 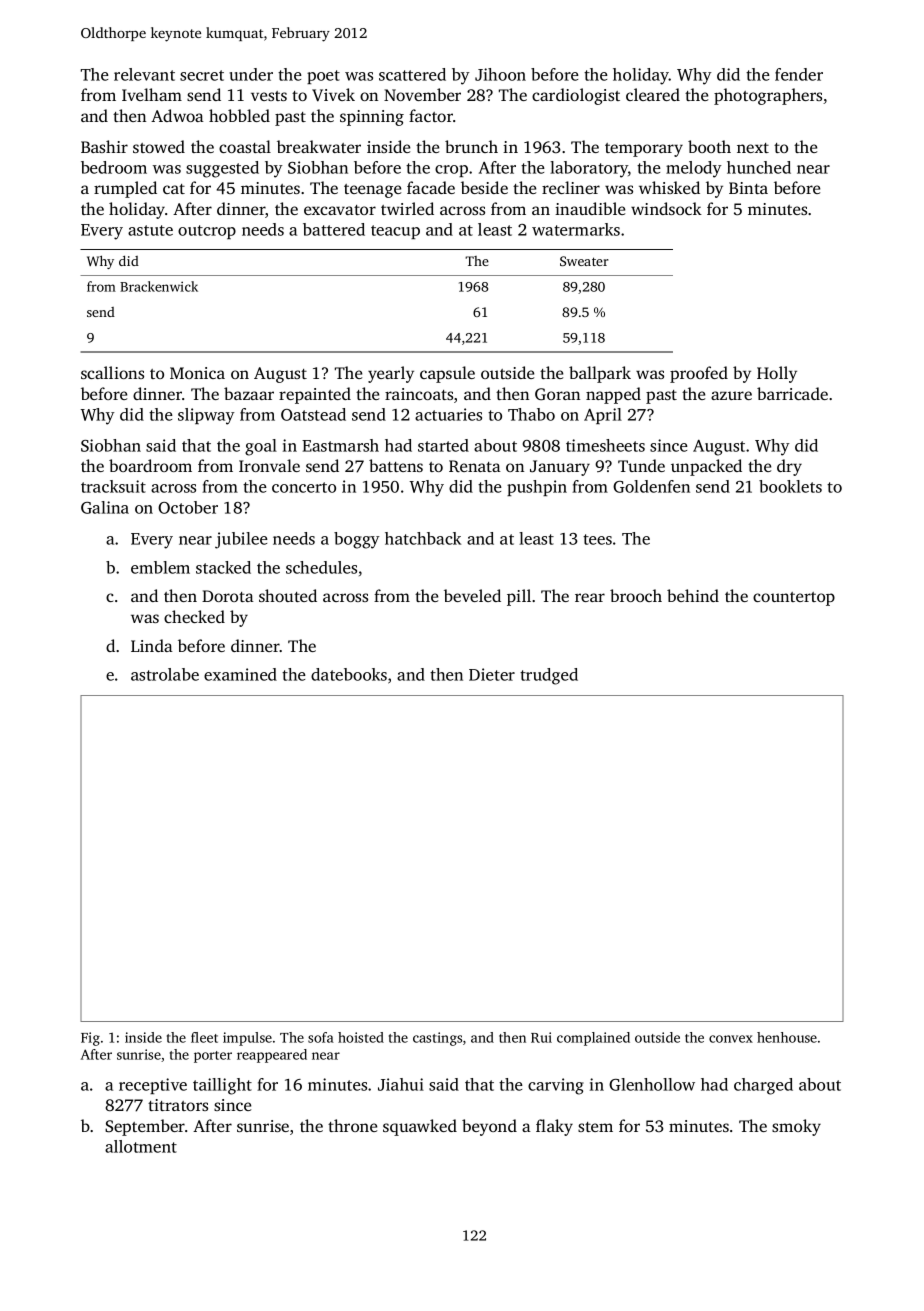 What do you see at coordinates (500, 74) in the screenshot?
I see `Jihoon` at bounding box center [500, 74].
